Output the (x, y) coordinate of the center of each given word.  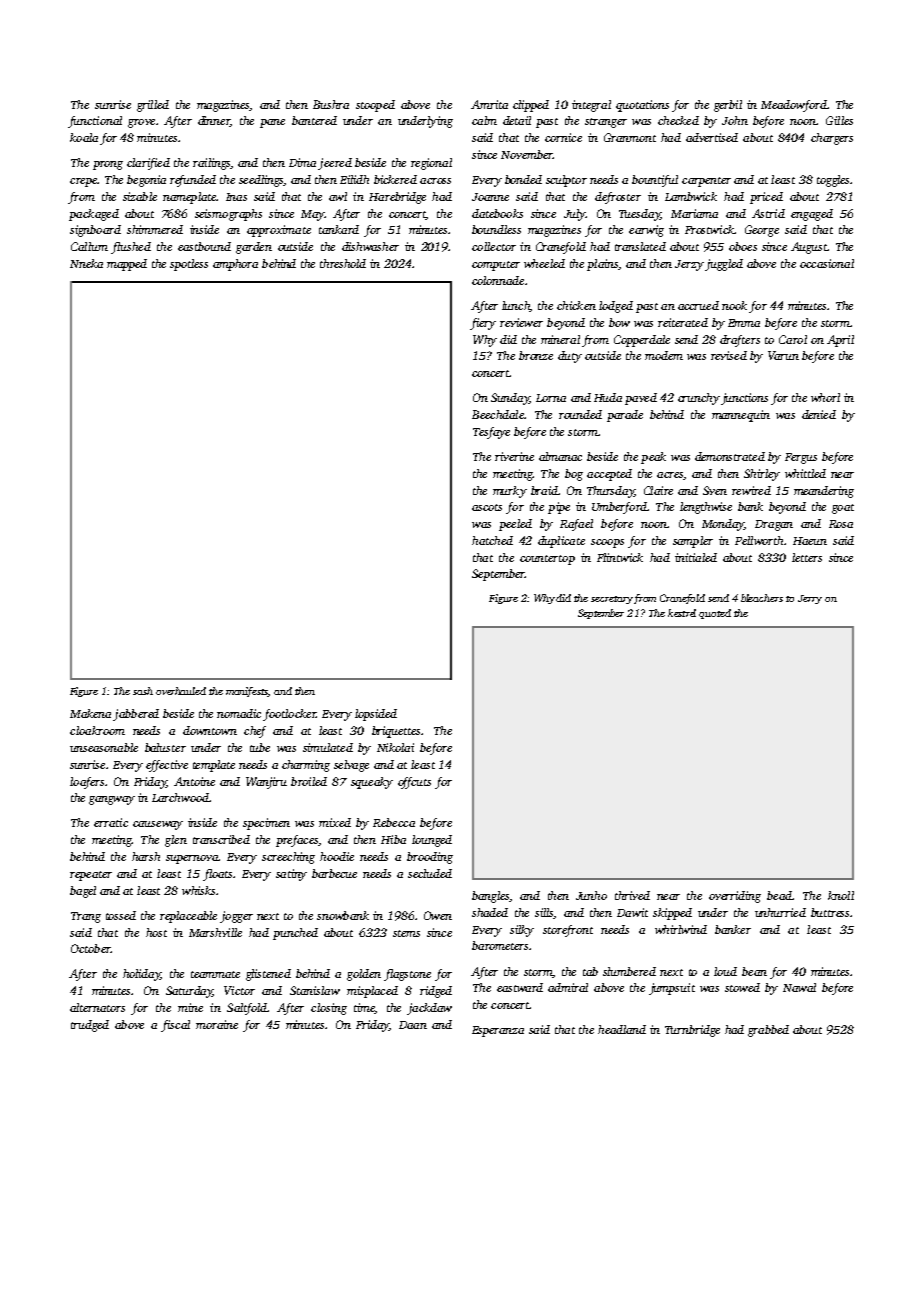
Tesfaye (491, 433)
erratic (111, 822)
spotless (189, 265)
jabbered (136, 715)
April (840, 341)
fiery (483, 324)
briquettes (396, 732)
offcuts (414, 783)
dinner (214, 121)
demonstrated (730, 456)
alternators (97, 1007)
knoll (841, 895)
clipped (531, 106)
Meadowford (794, 106)
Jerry (810, 599)
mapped (127, 265)
